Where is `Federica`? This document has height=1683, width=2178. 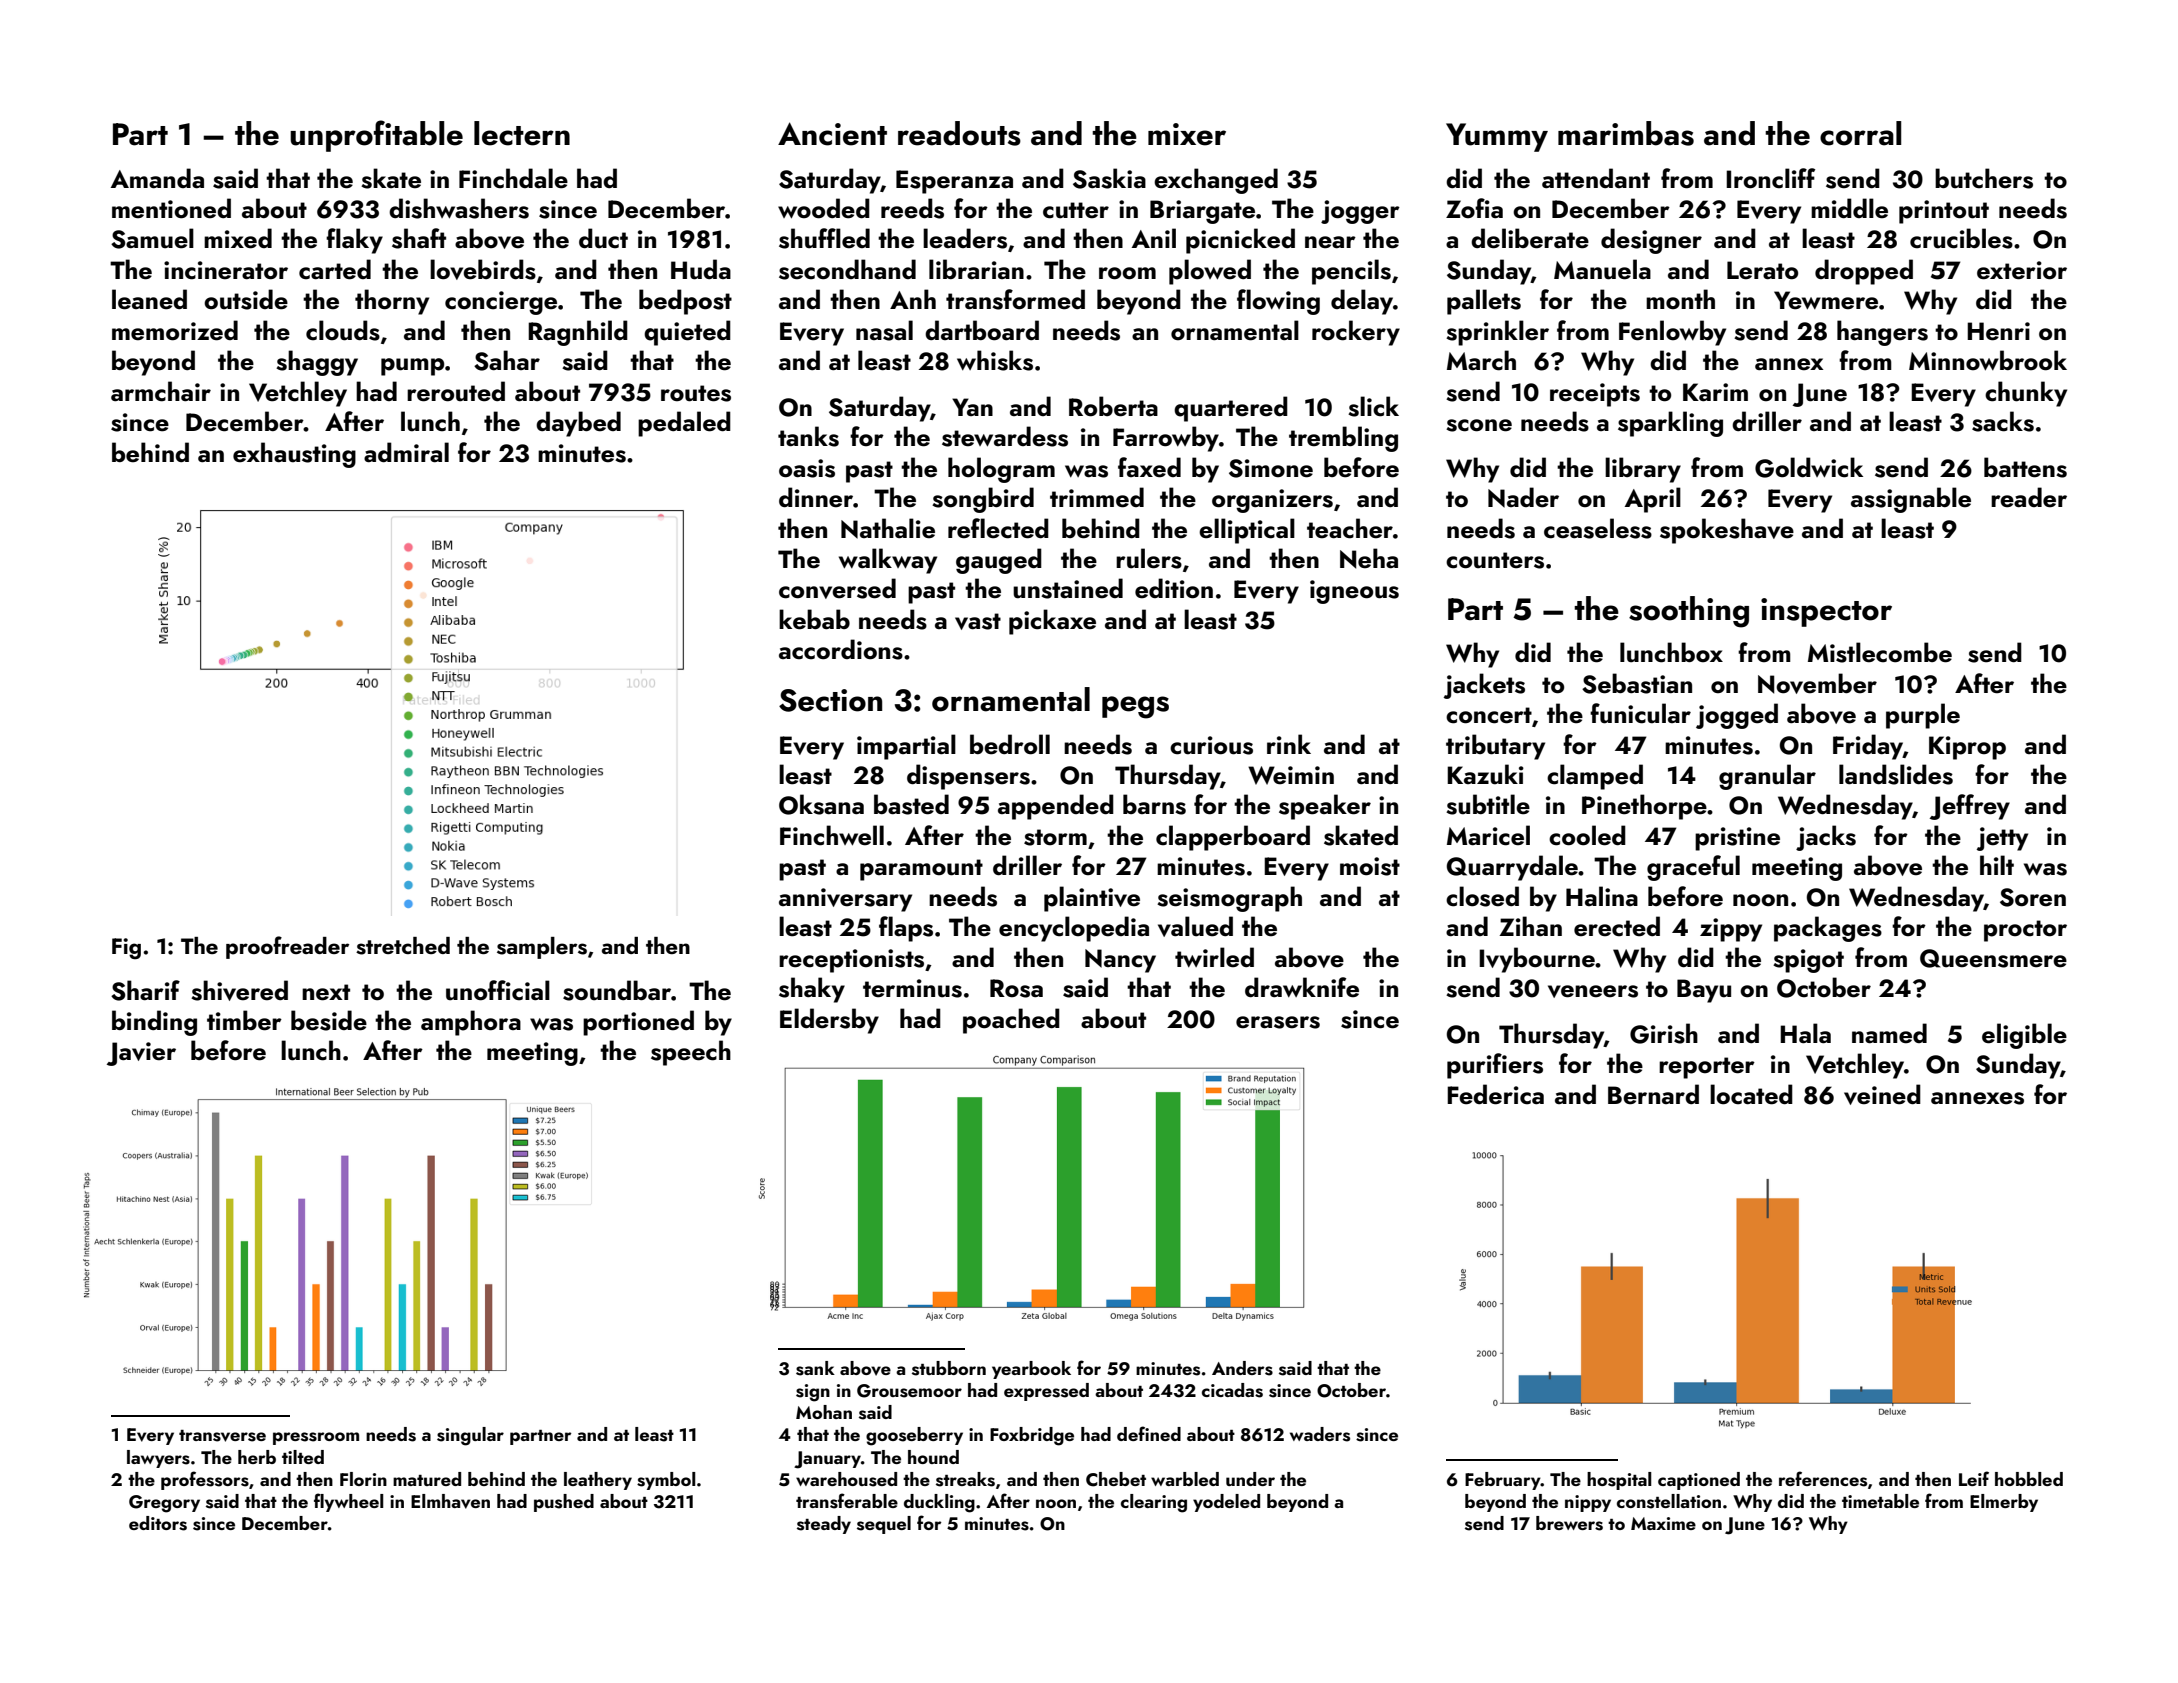
Federica is located at coordinates (1495, 1094).
